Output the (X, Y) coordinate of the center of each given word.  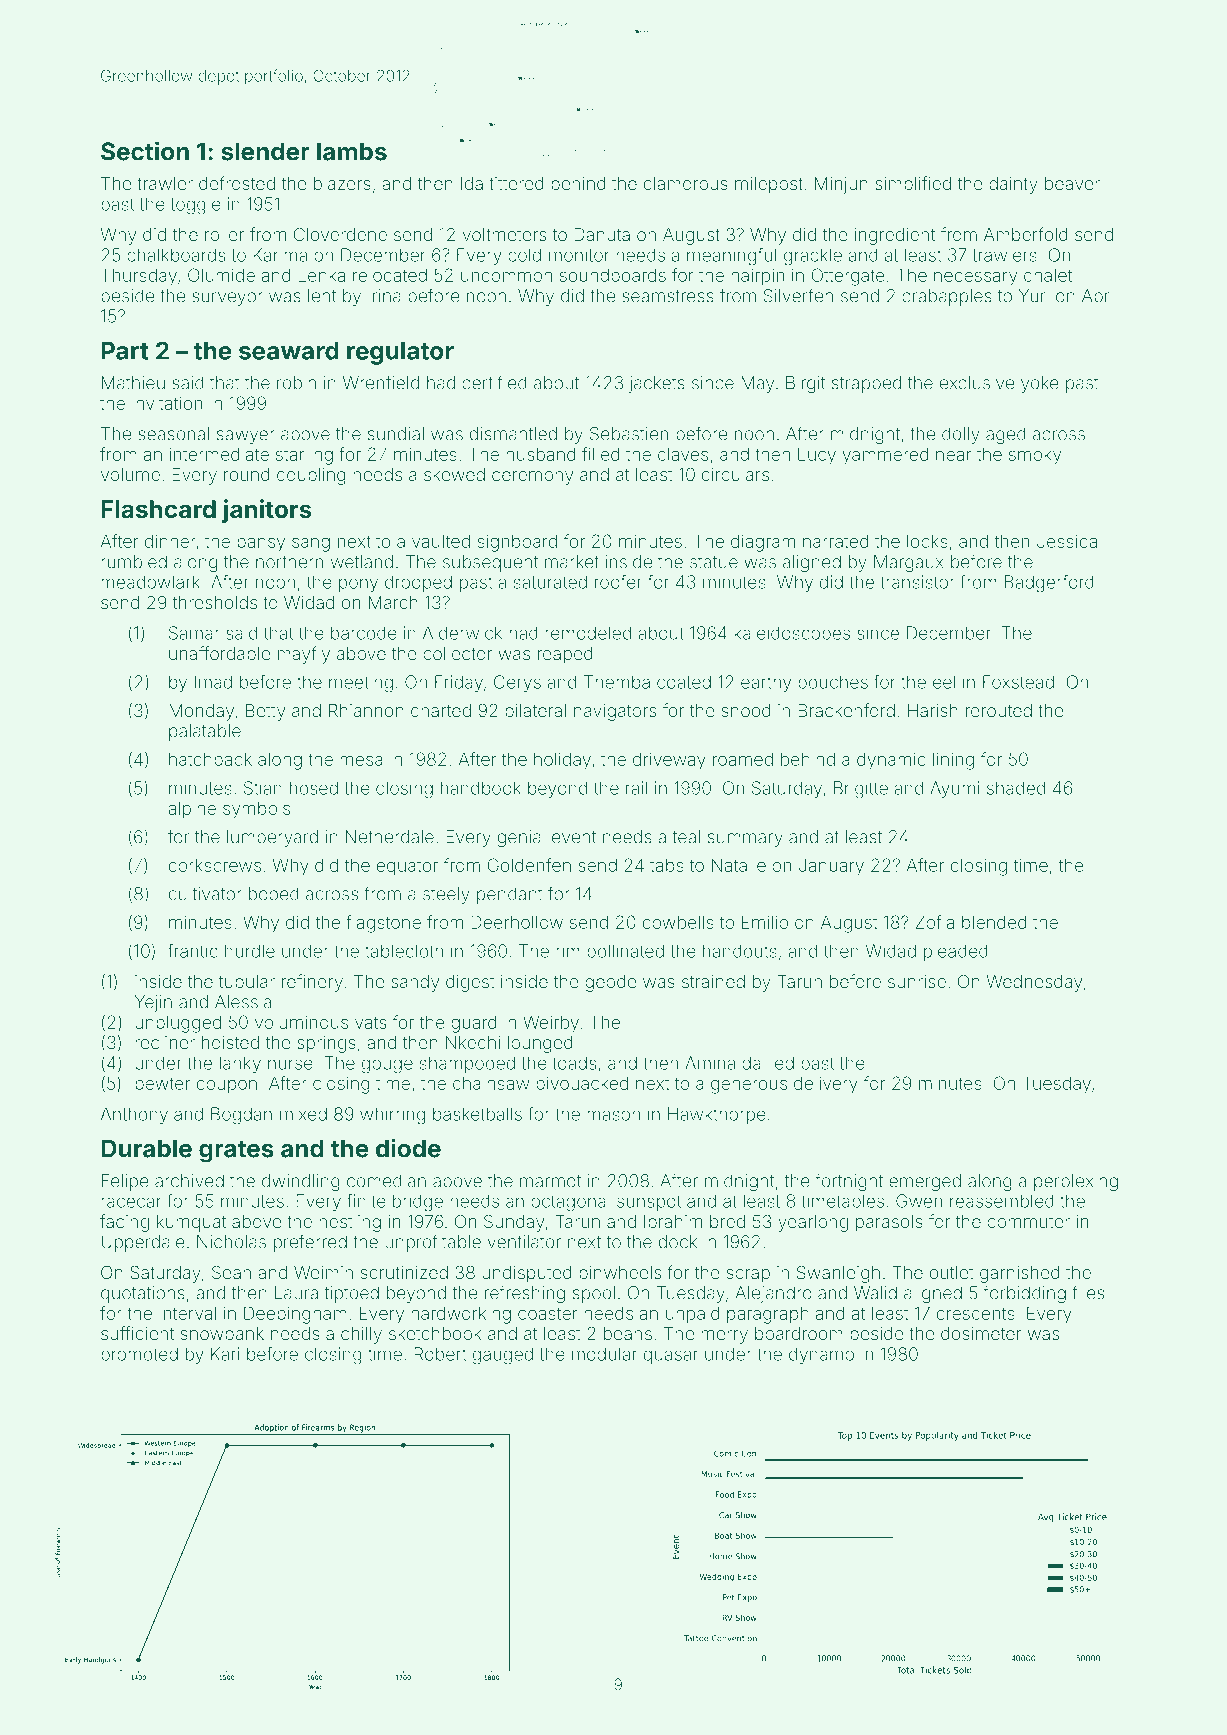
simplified (913, 185)
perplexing (1076, 1182)
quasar (671, 1357)
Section (145, 151)
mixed (303, 1114)
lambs (352, 151)
